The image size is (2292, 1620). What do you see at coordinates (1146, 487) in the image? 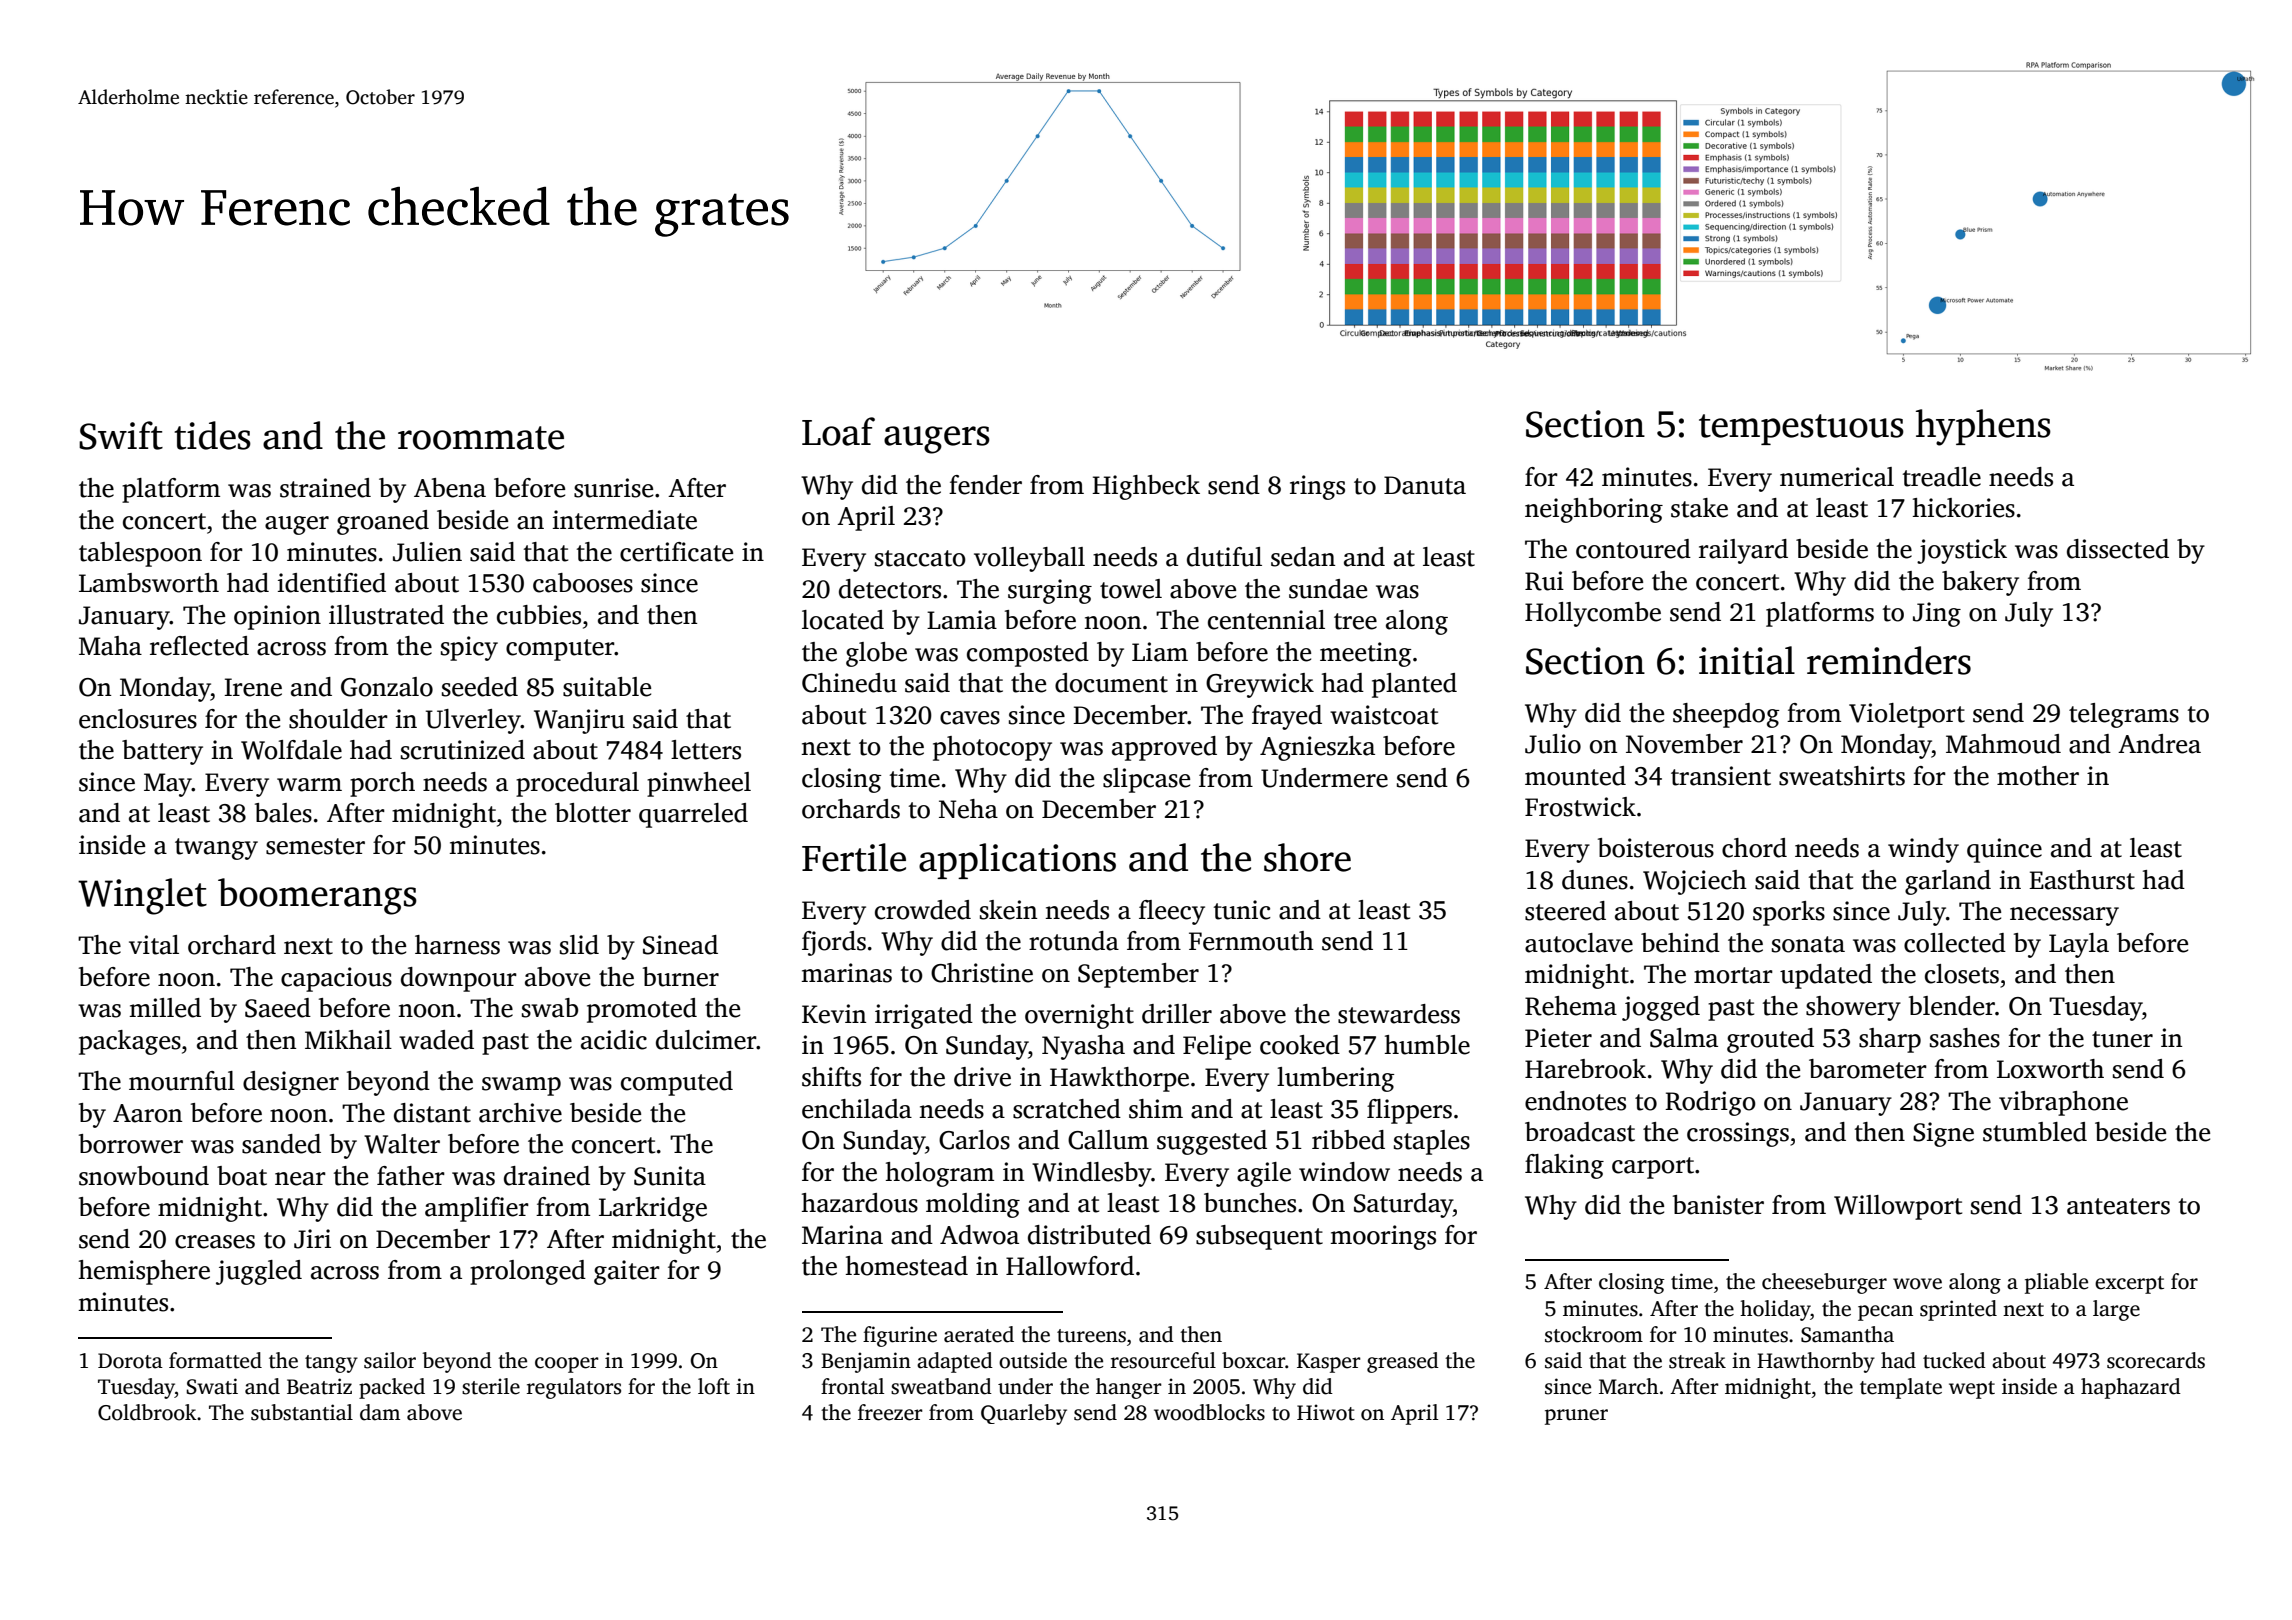
I see `Highbeck` at bounding box center [1146, 487].
